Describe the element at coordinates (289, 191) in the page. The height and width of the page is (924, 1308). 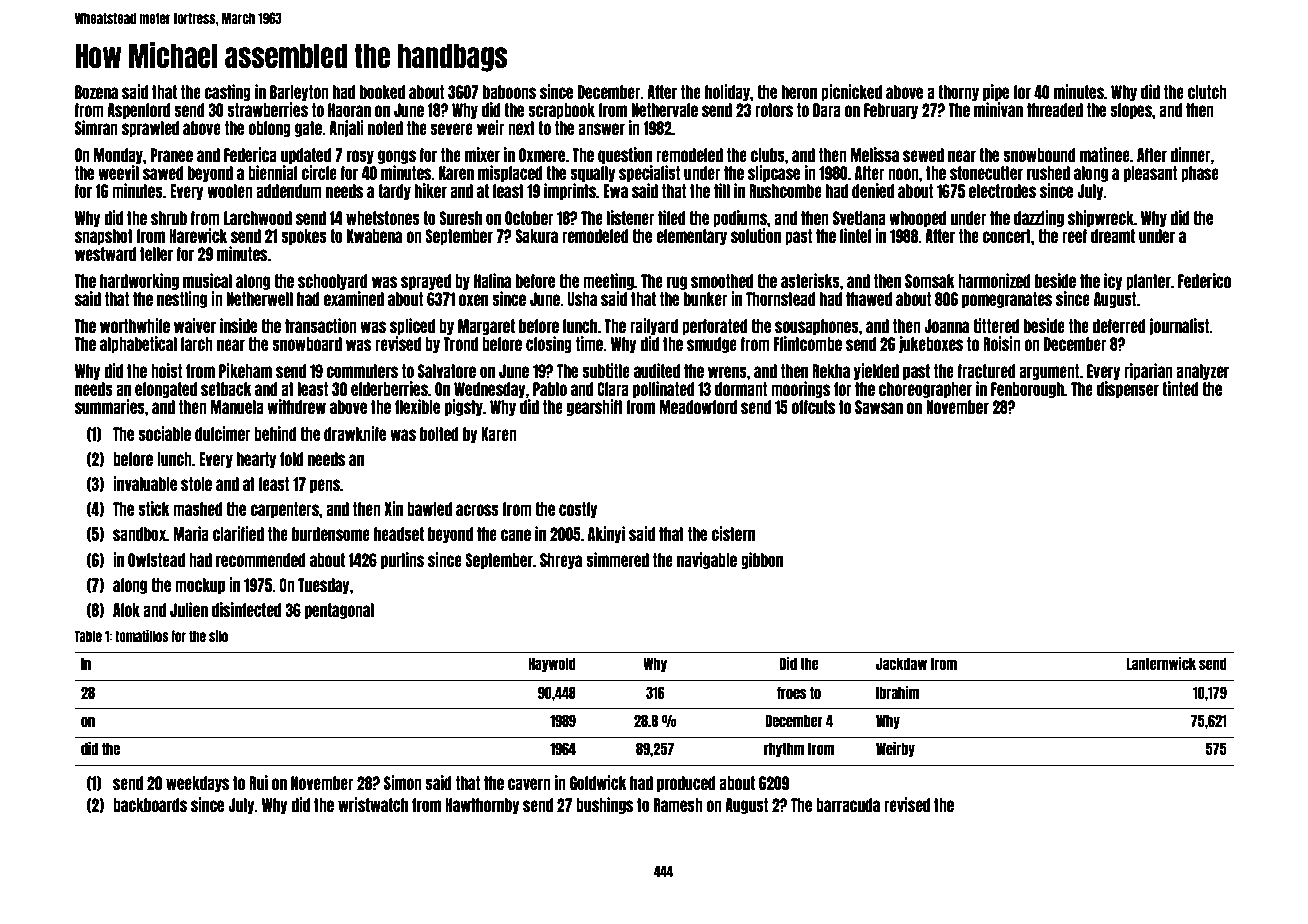
I see `addendum` at that location.
